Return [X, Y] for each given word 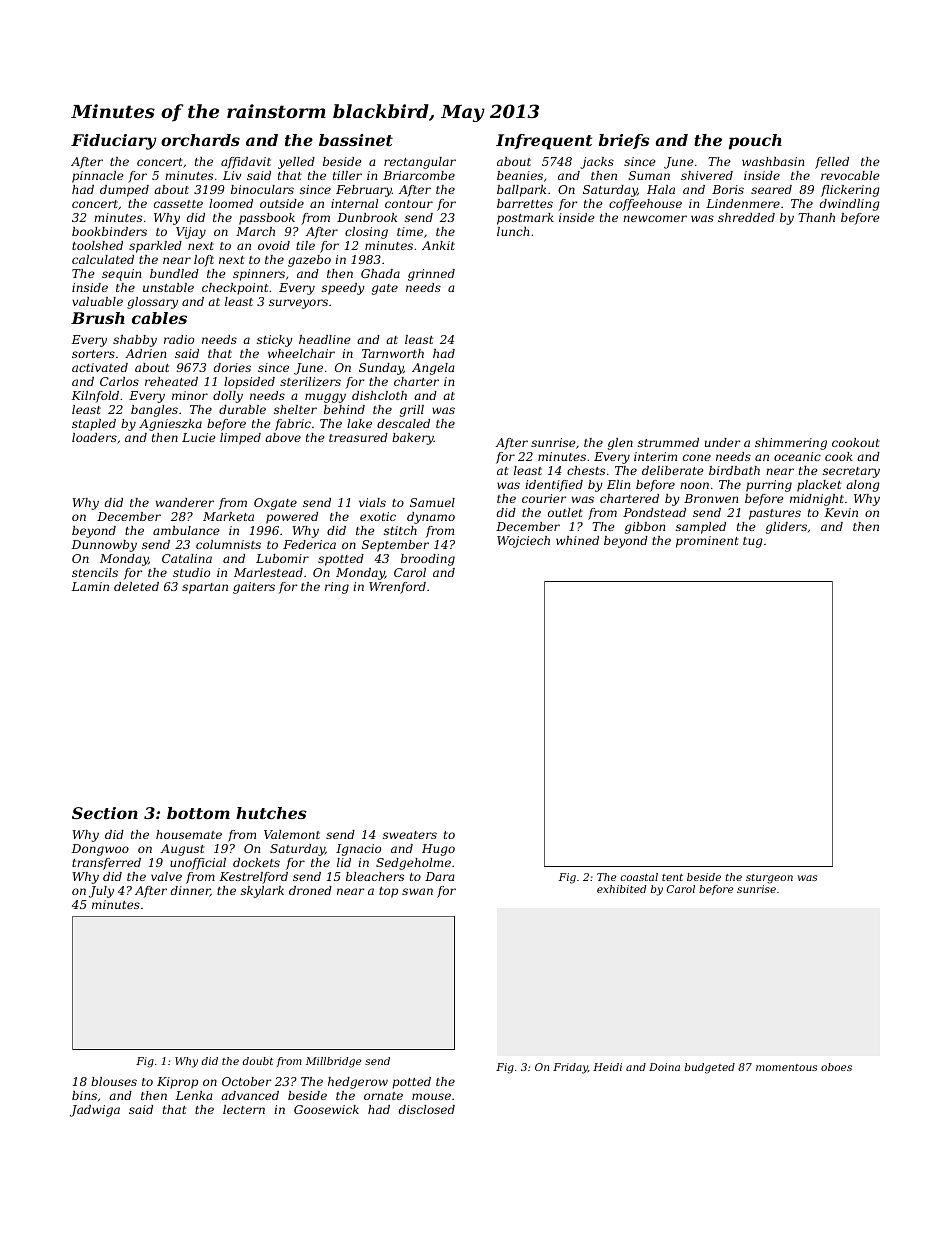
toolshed [97, 245]
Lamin [90, 586]
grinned [431, 275]
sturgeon [769, 879]
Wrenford [397, 588]
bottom [198, 813]
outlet [565, 512]
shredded [746, 217]
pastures [775, 514]
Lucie [199, 437]
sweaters [410, 835]
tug [753, 542]
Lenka [194, 1095]
